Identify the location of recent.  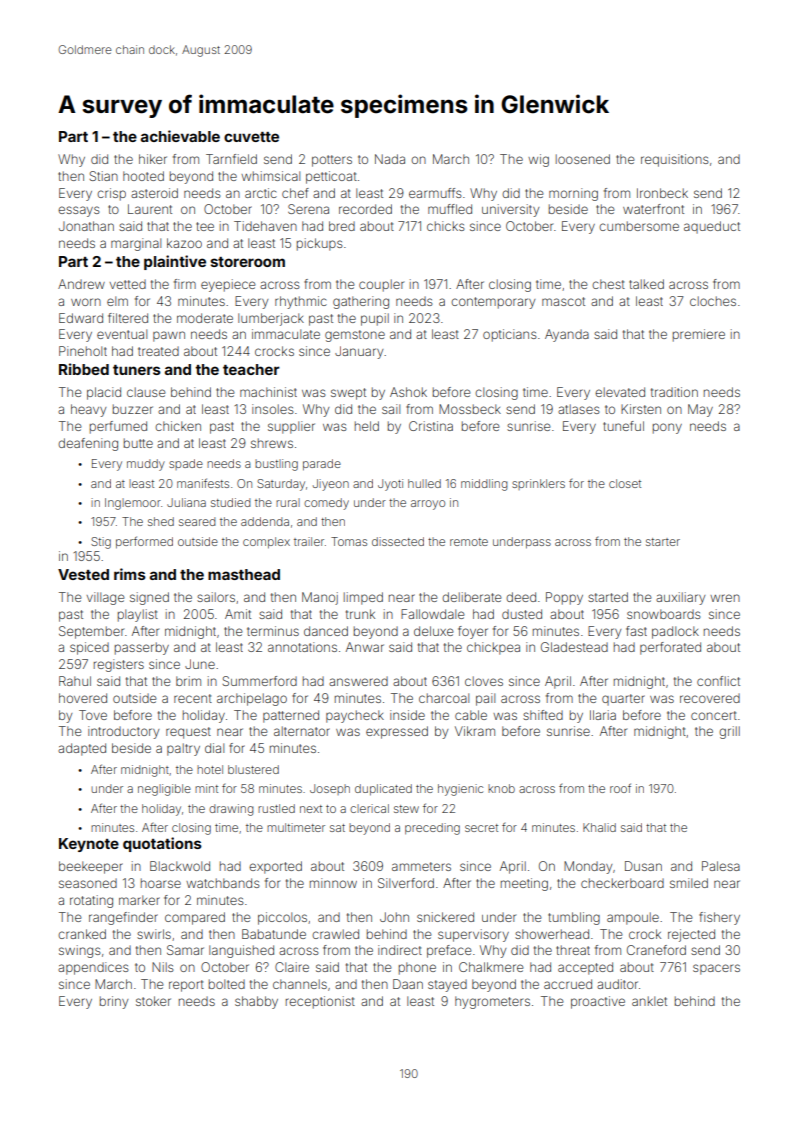
(193, 698).
